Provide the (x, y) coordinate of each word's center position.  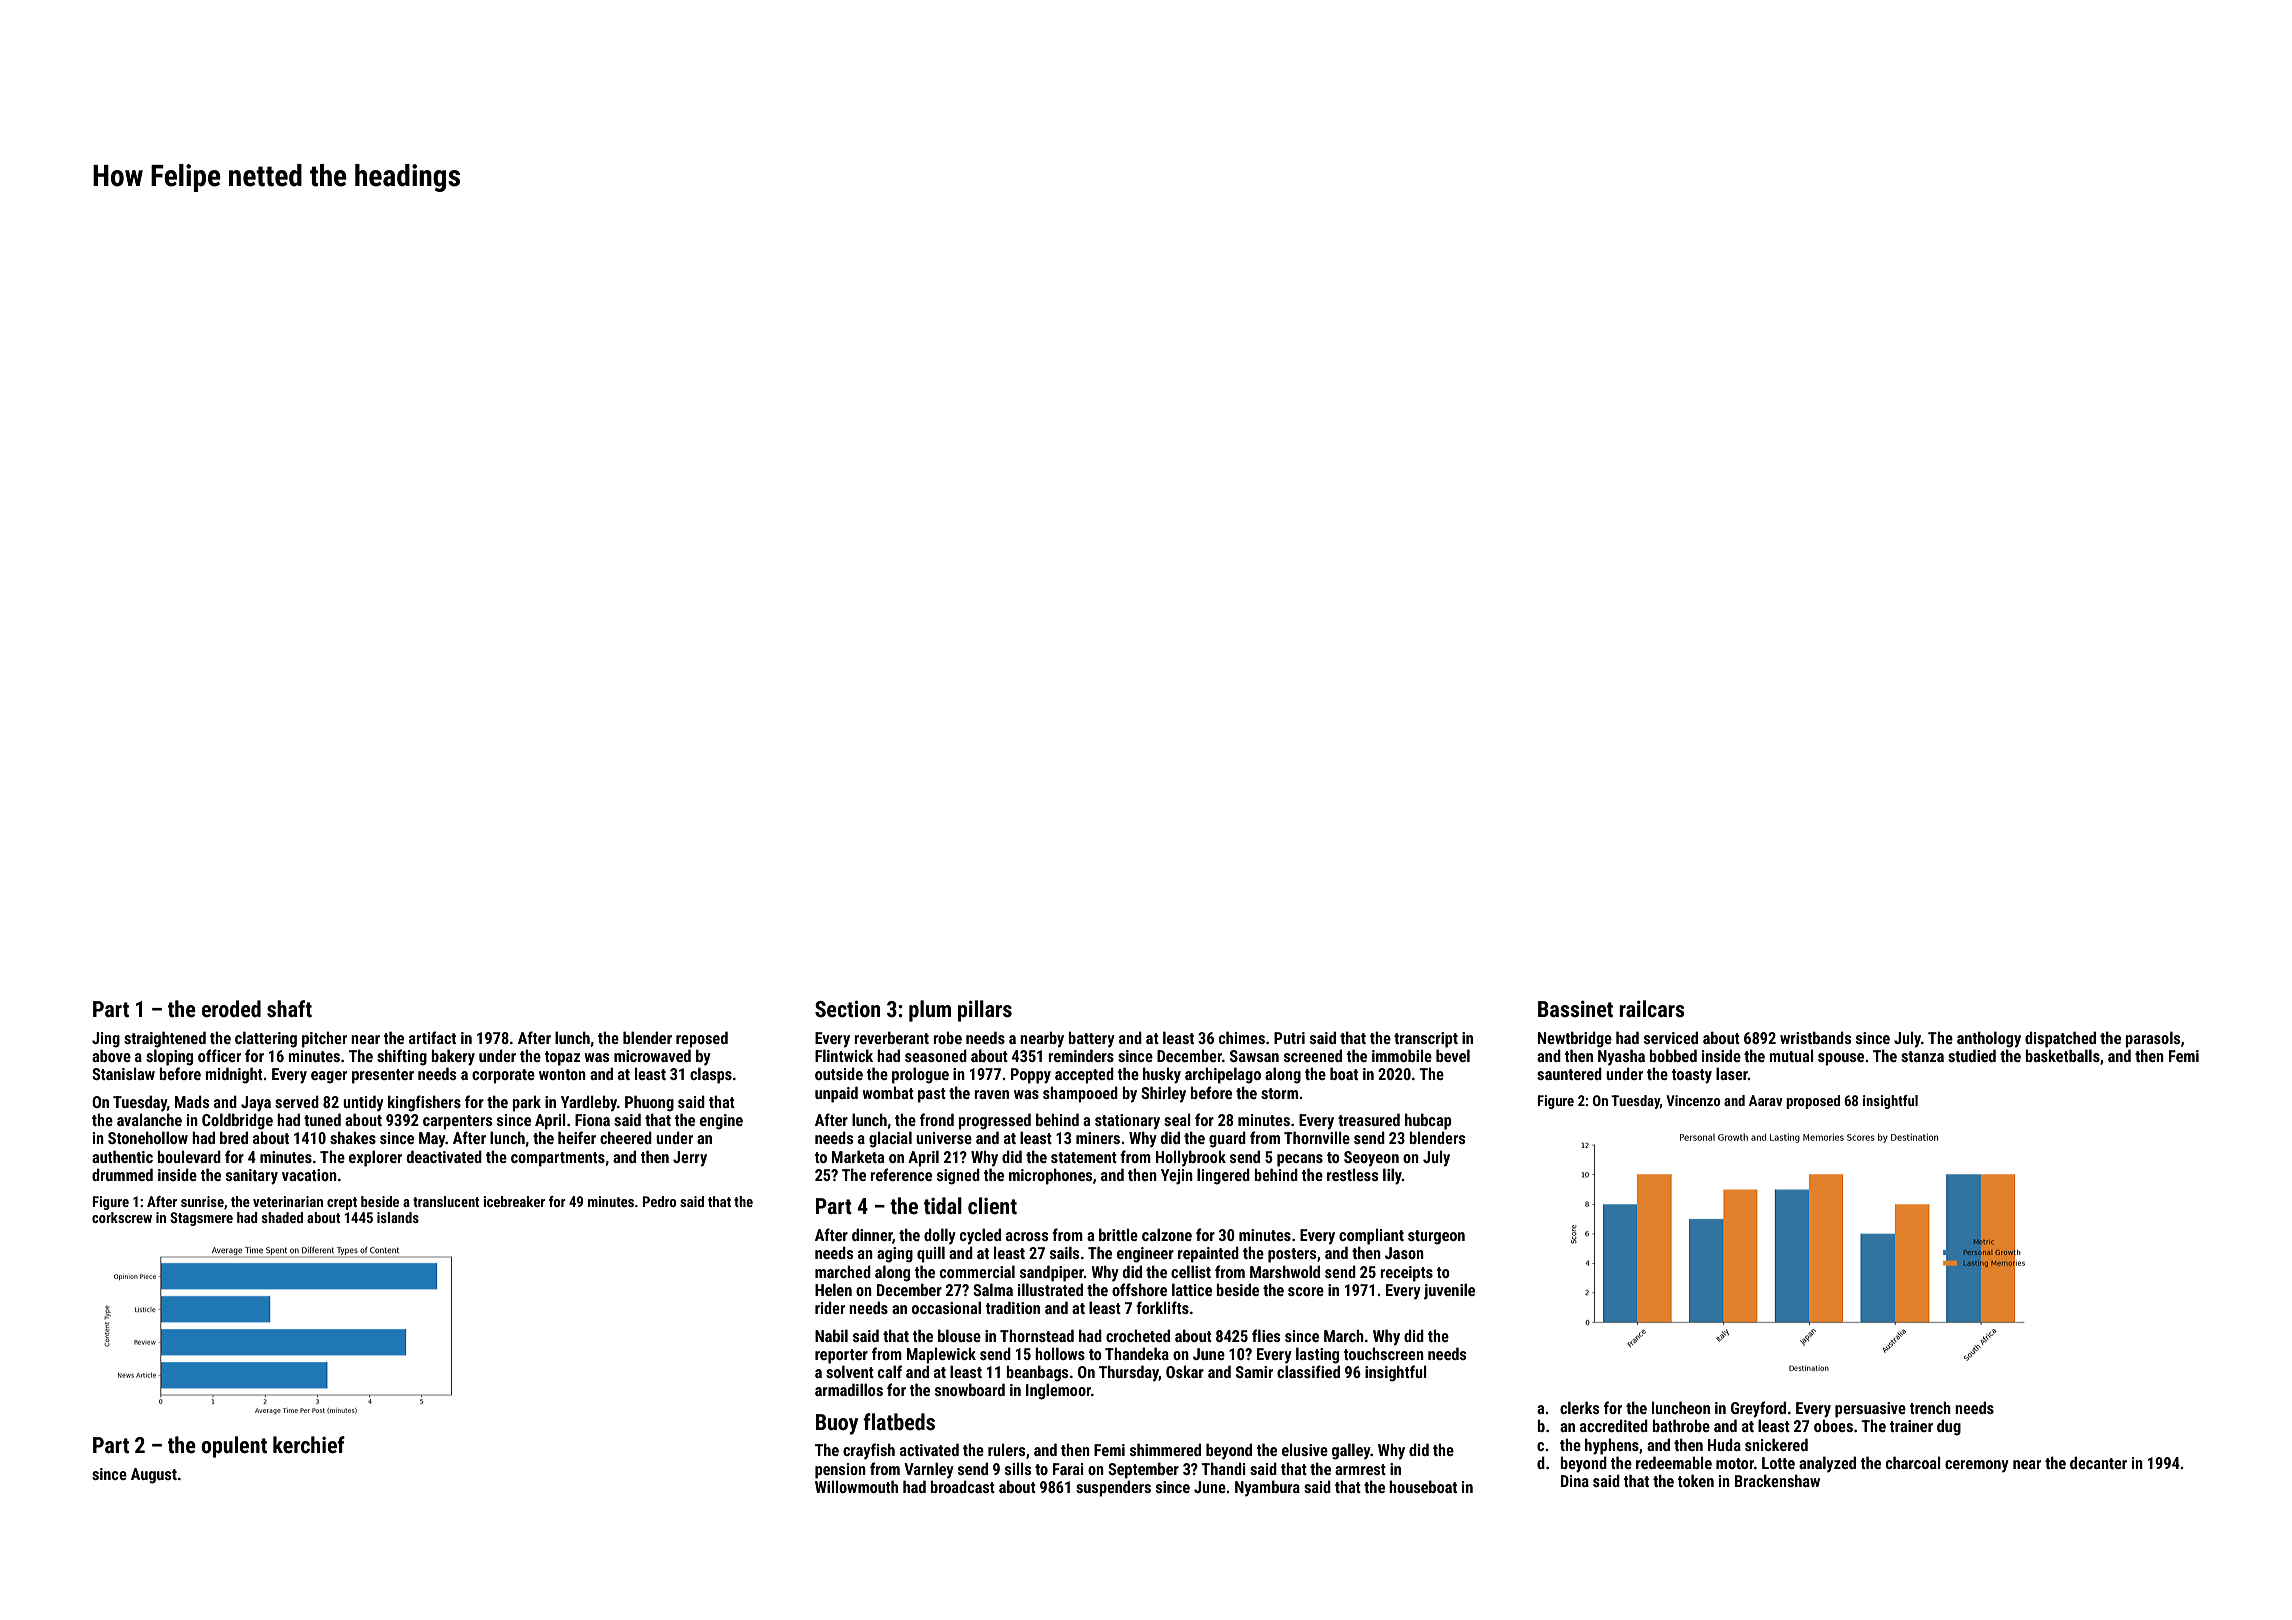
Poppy (1031, 1076)
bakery (453, 1057)
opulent (234, 1447)
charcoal (1913, 1462)
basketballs (2062, 1055)
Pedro (659, 1201)
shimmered (1165, 1449)
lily (1392, 1176)
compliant (1371, 1236)
